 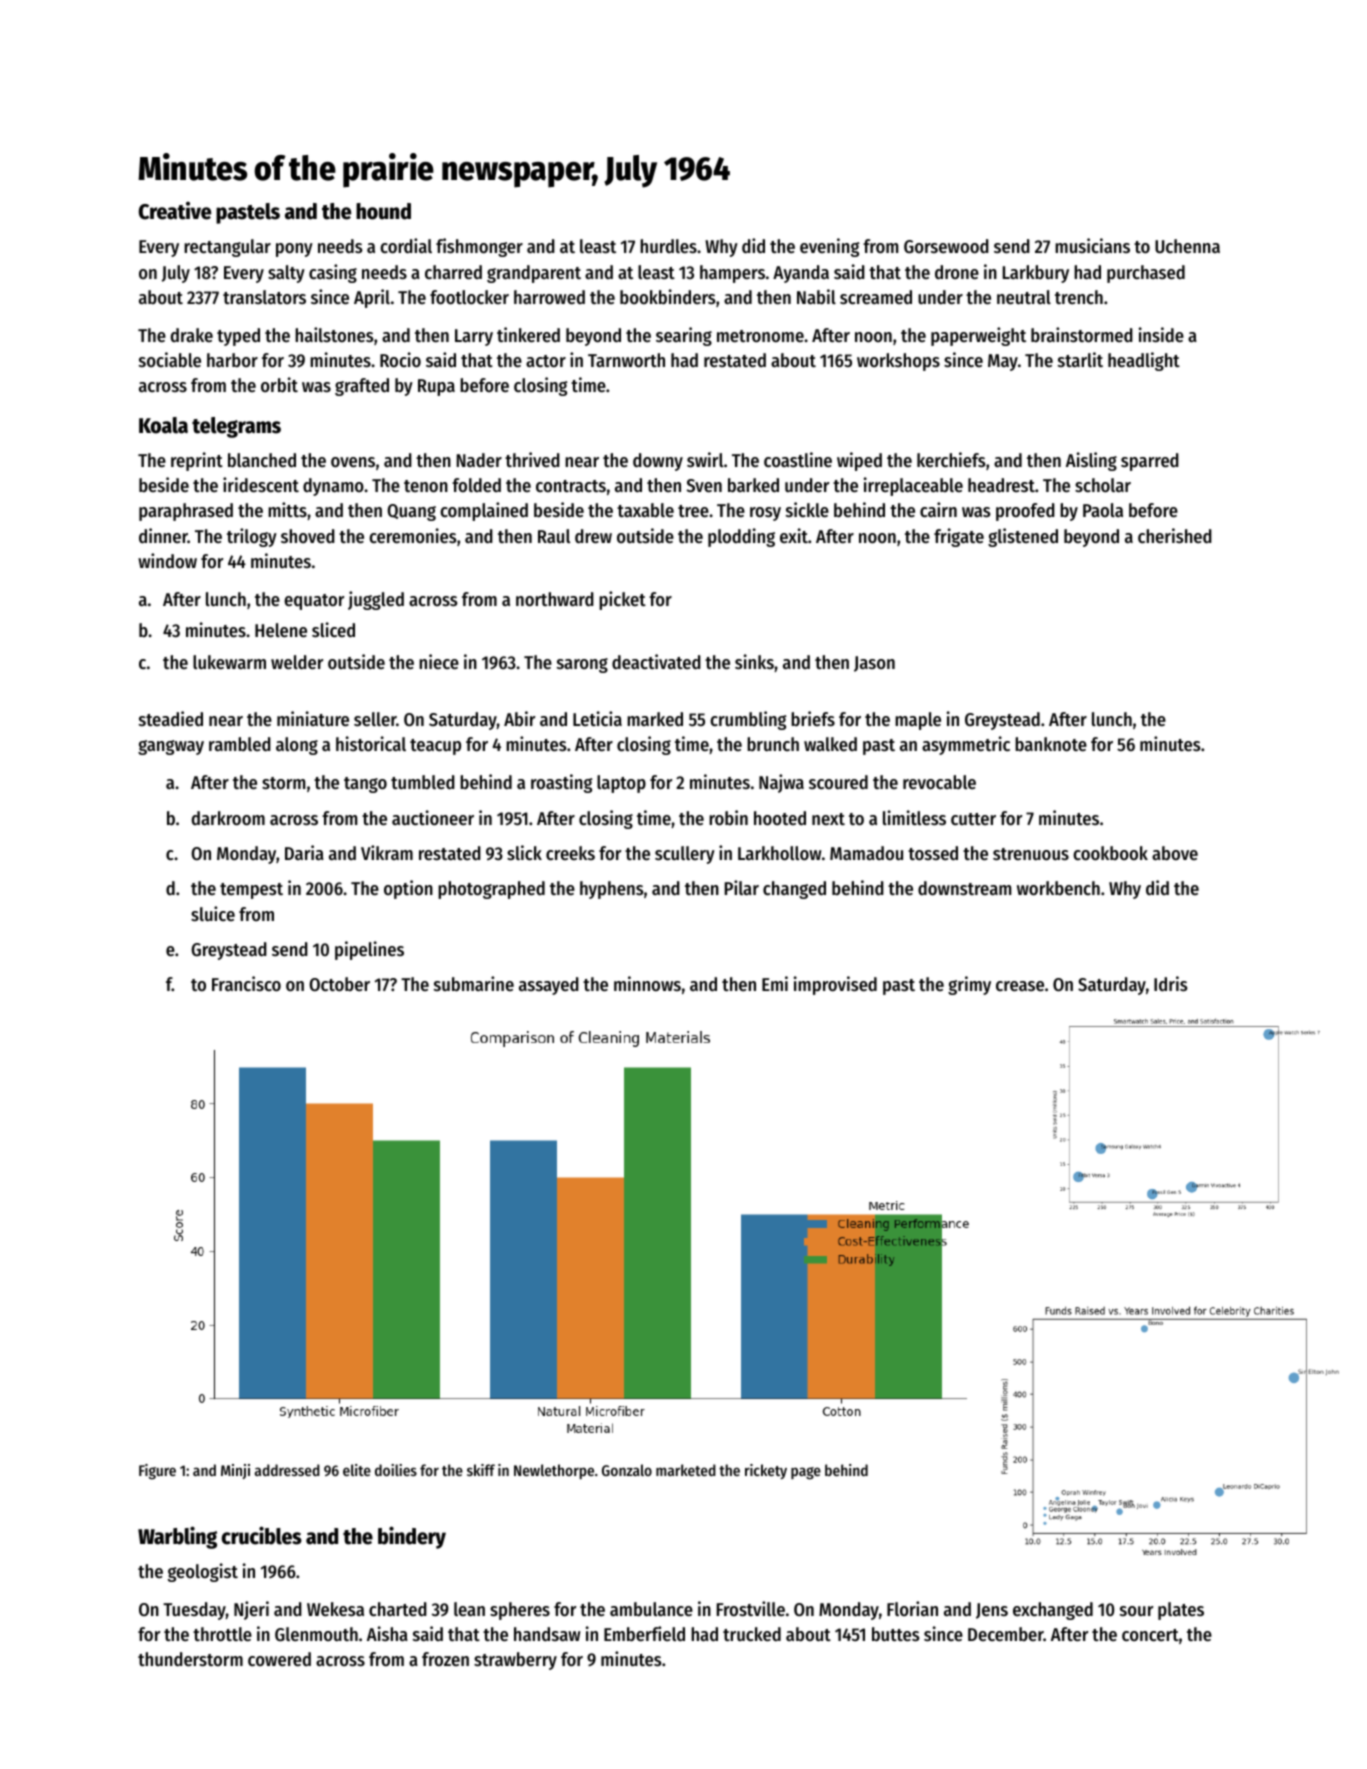 What do you see at coordinates (396, 1470) in the image?
I see `doilies` at bounding box center [396, 1470].
